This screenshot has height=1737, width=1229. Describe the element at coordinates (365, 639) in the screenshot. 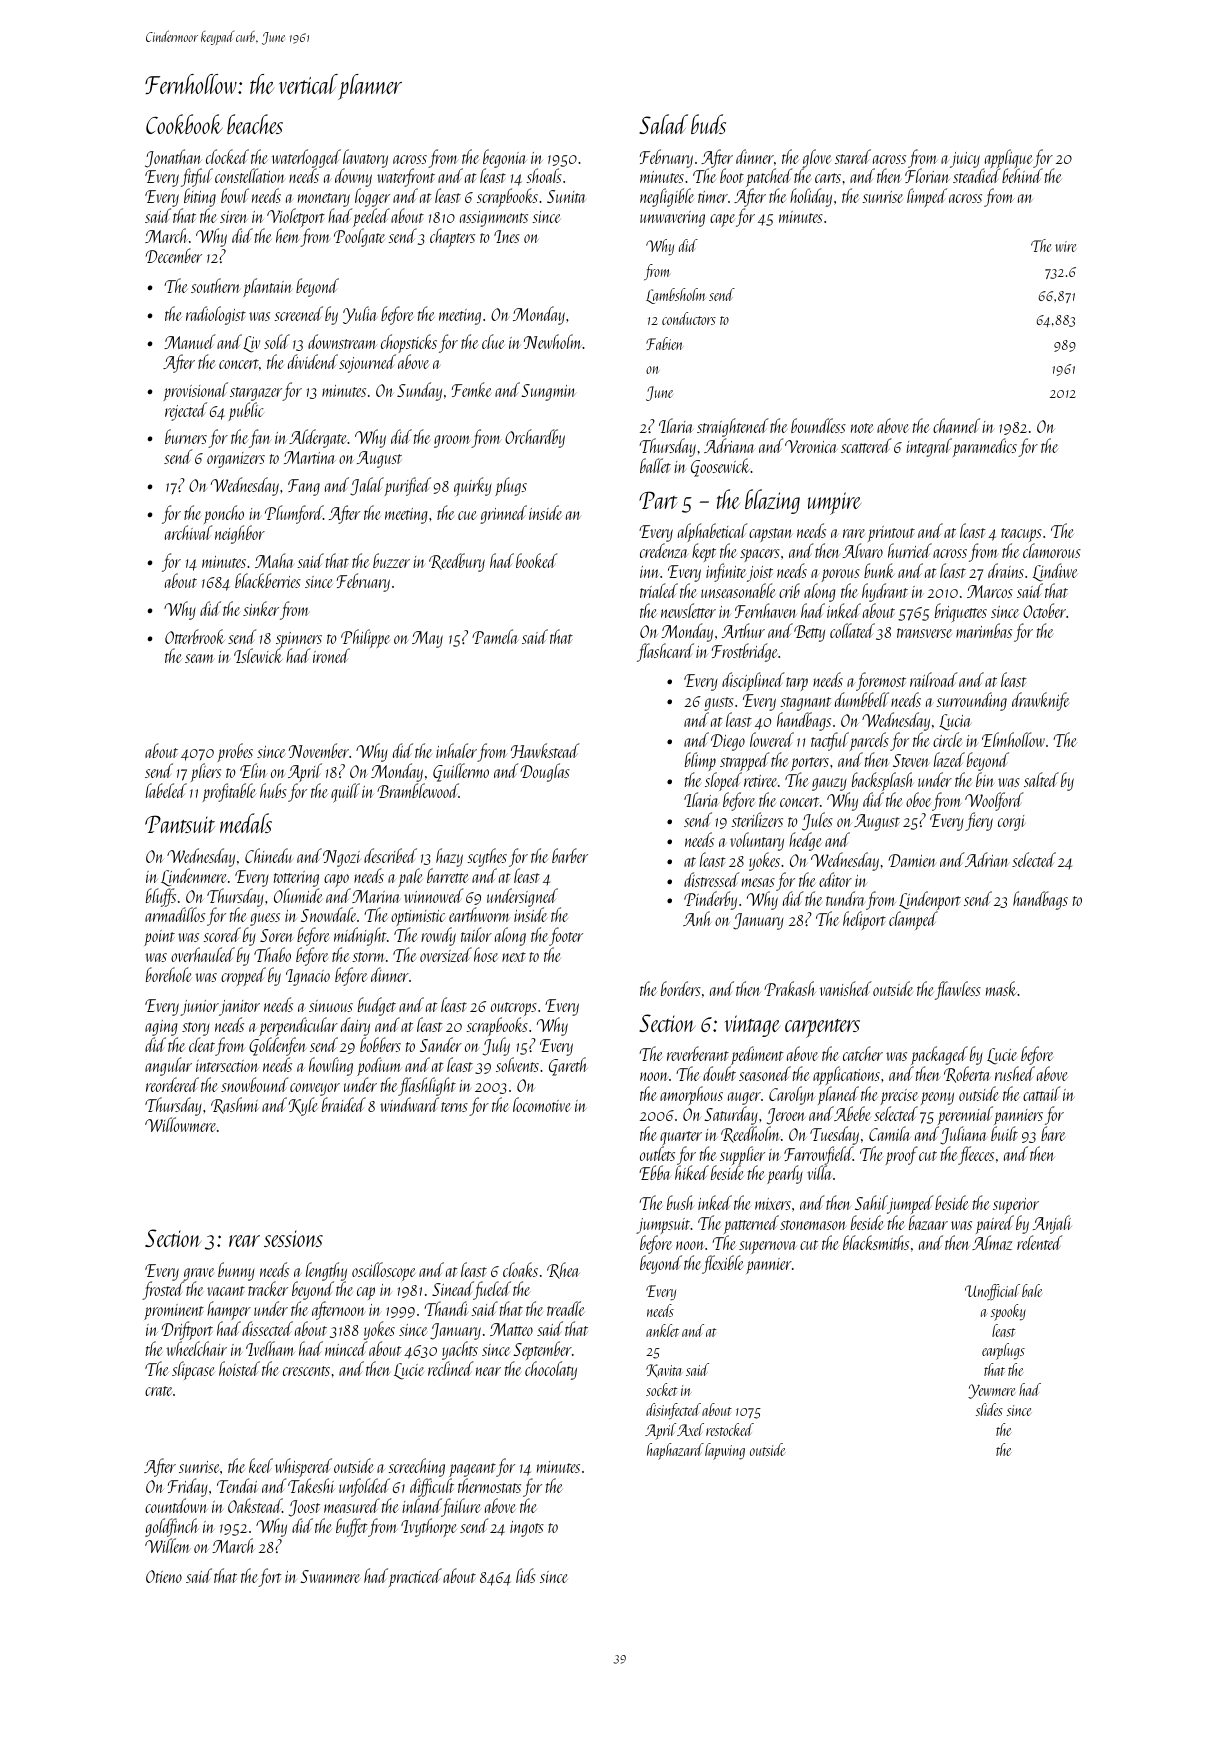

I see `Philippe` at that location.
